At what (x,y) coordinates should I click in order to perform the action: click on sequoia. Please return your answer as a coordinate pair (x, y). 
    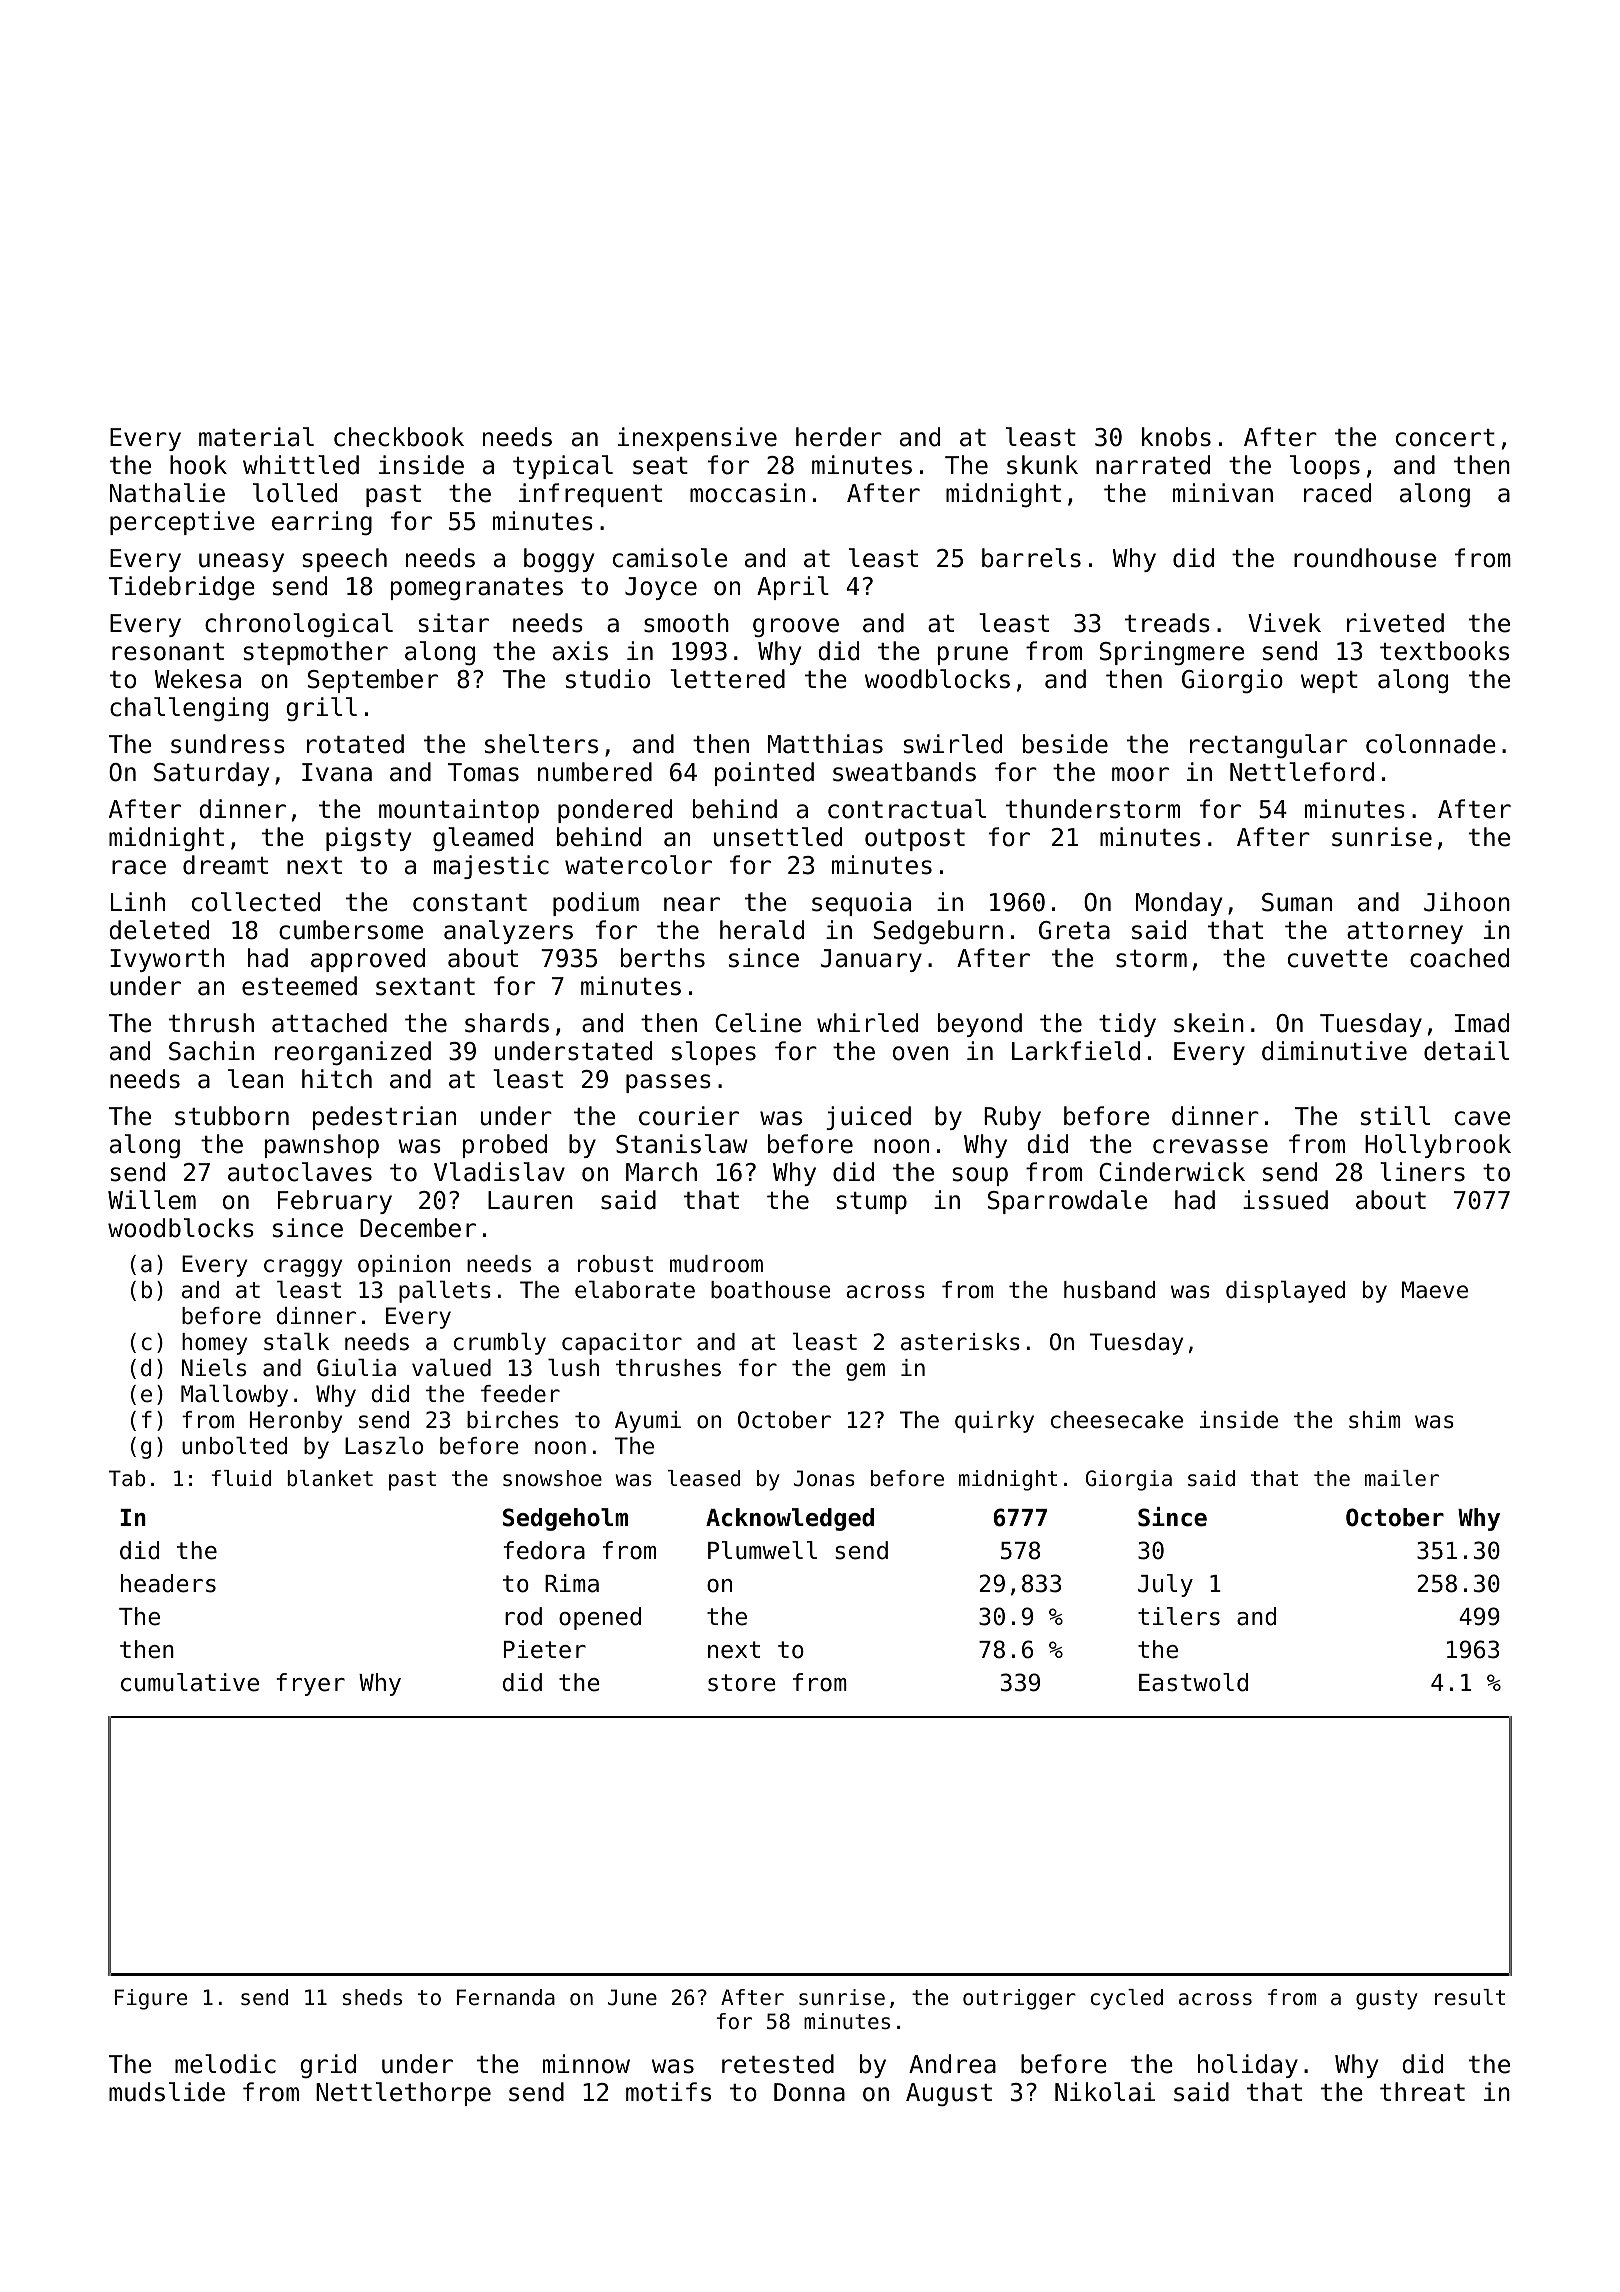
    Looking at the image, I should click on (861, 904).
